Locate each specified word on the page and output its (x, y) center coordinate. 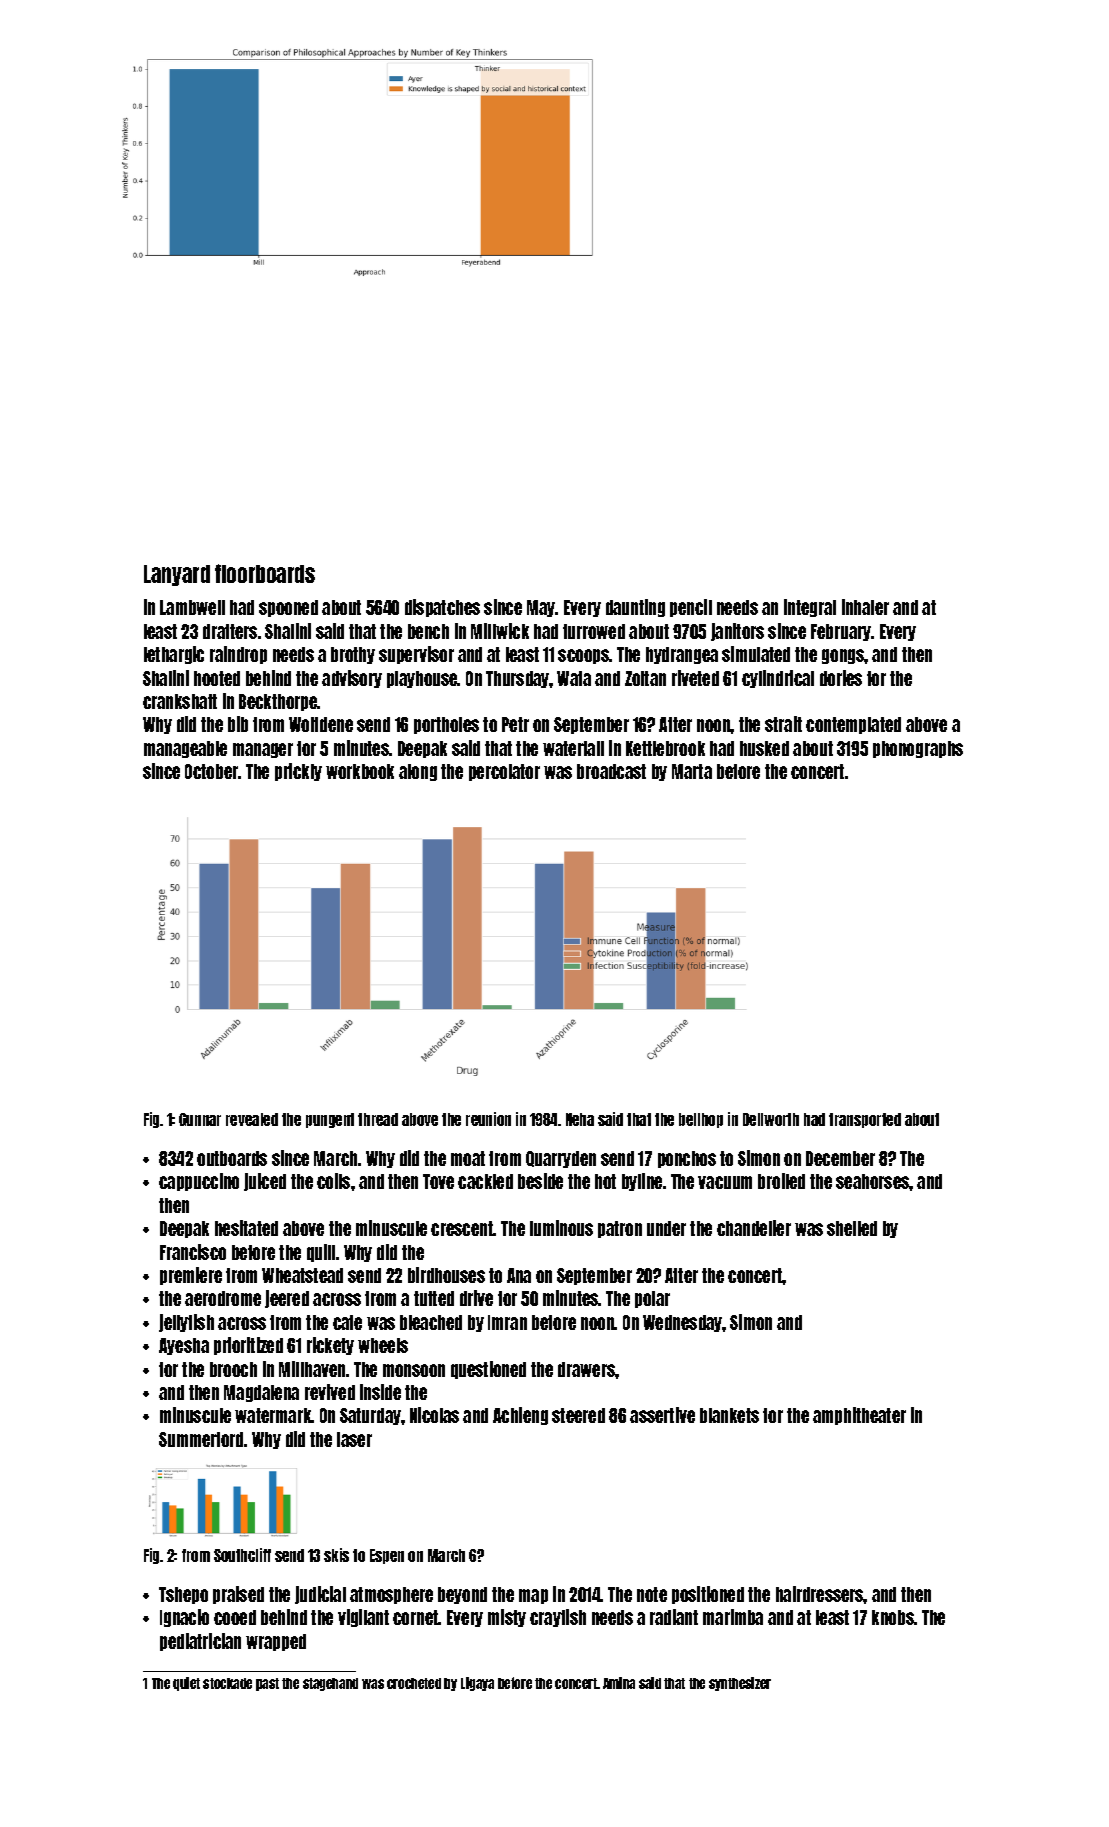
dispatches (442, 608)
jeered (287, 1299)
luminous (561, 1228)
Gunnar (200, 1119)
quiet (186, 1684)
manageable (185, 749)
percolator (504, 772)
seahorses (873, 1181)
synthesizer (740, 1684)
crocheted (414, 1683)
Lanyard (177, 575)
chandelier (754, 1228)
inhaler (865, 607)
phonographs (918, 749)
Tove (438, 1181)
